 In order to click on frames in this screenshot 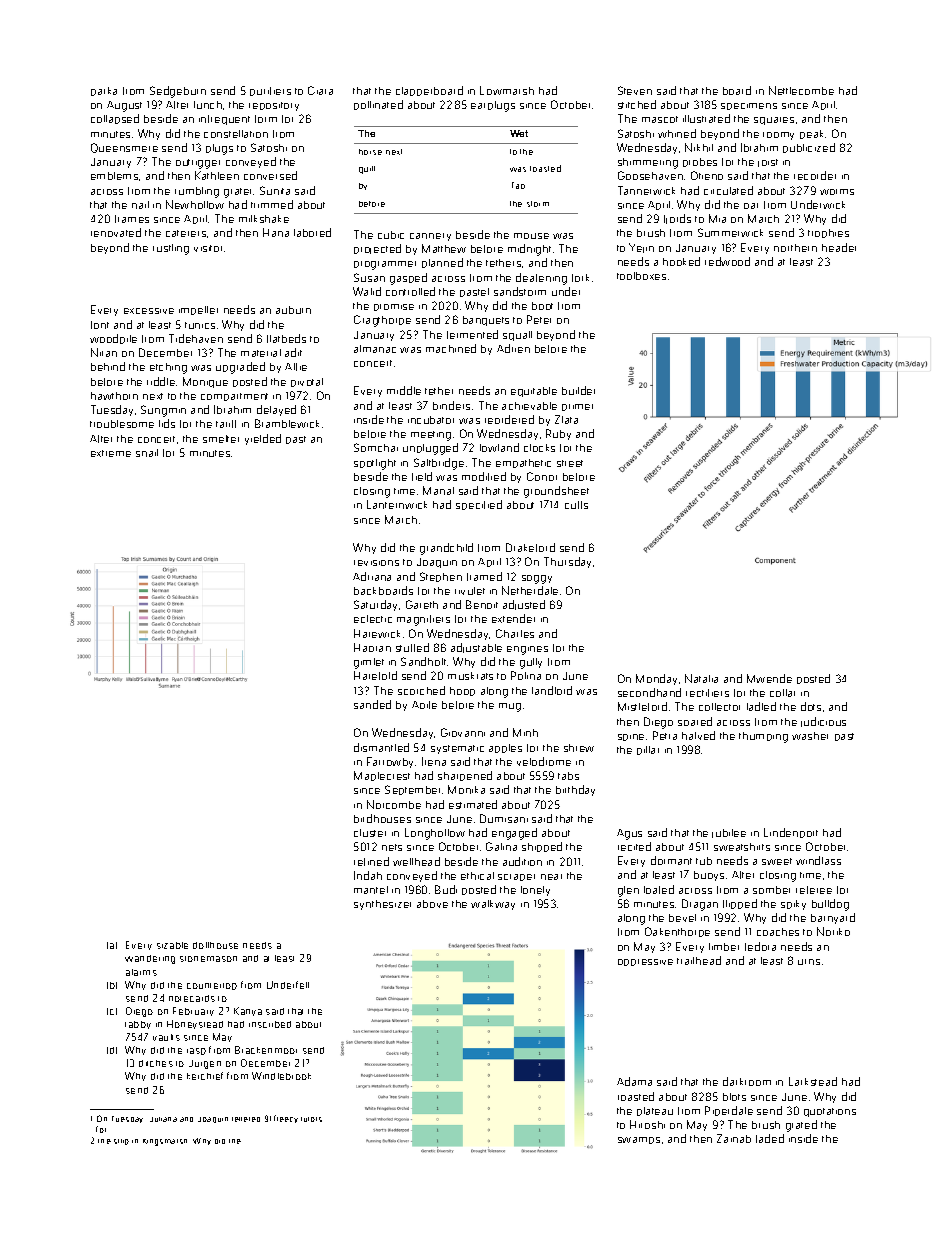, I will do `click(132, 219)`.
